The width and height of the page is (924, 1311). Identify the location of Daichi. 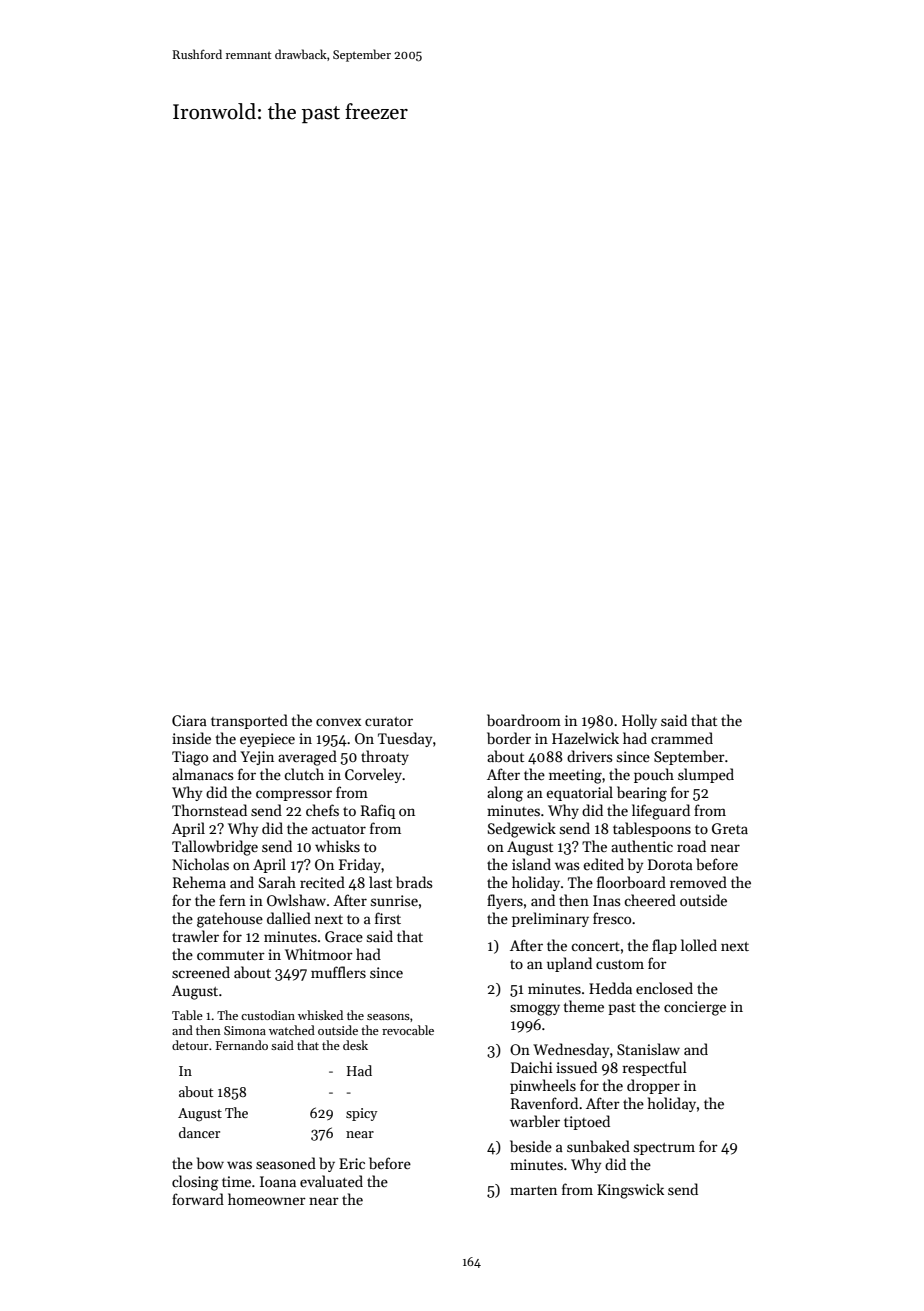
(531, 1067).
